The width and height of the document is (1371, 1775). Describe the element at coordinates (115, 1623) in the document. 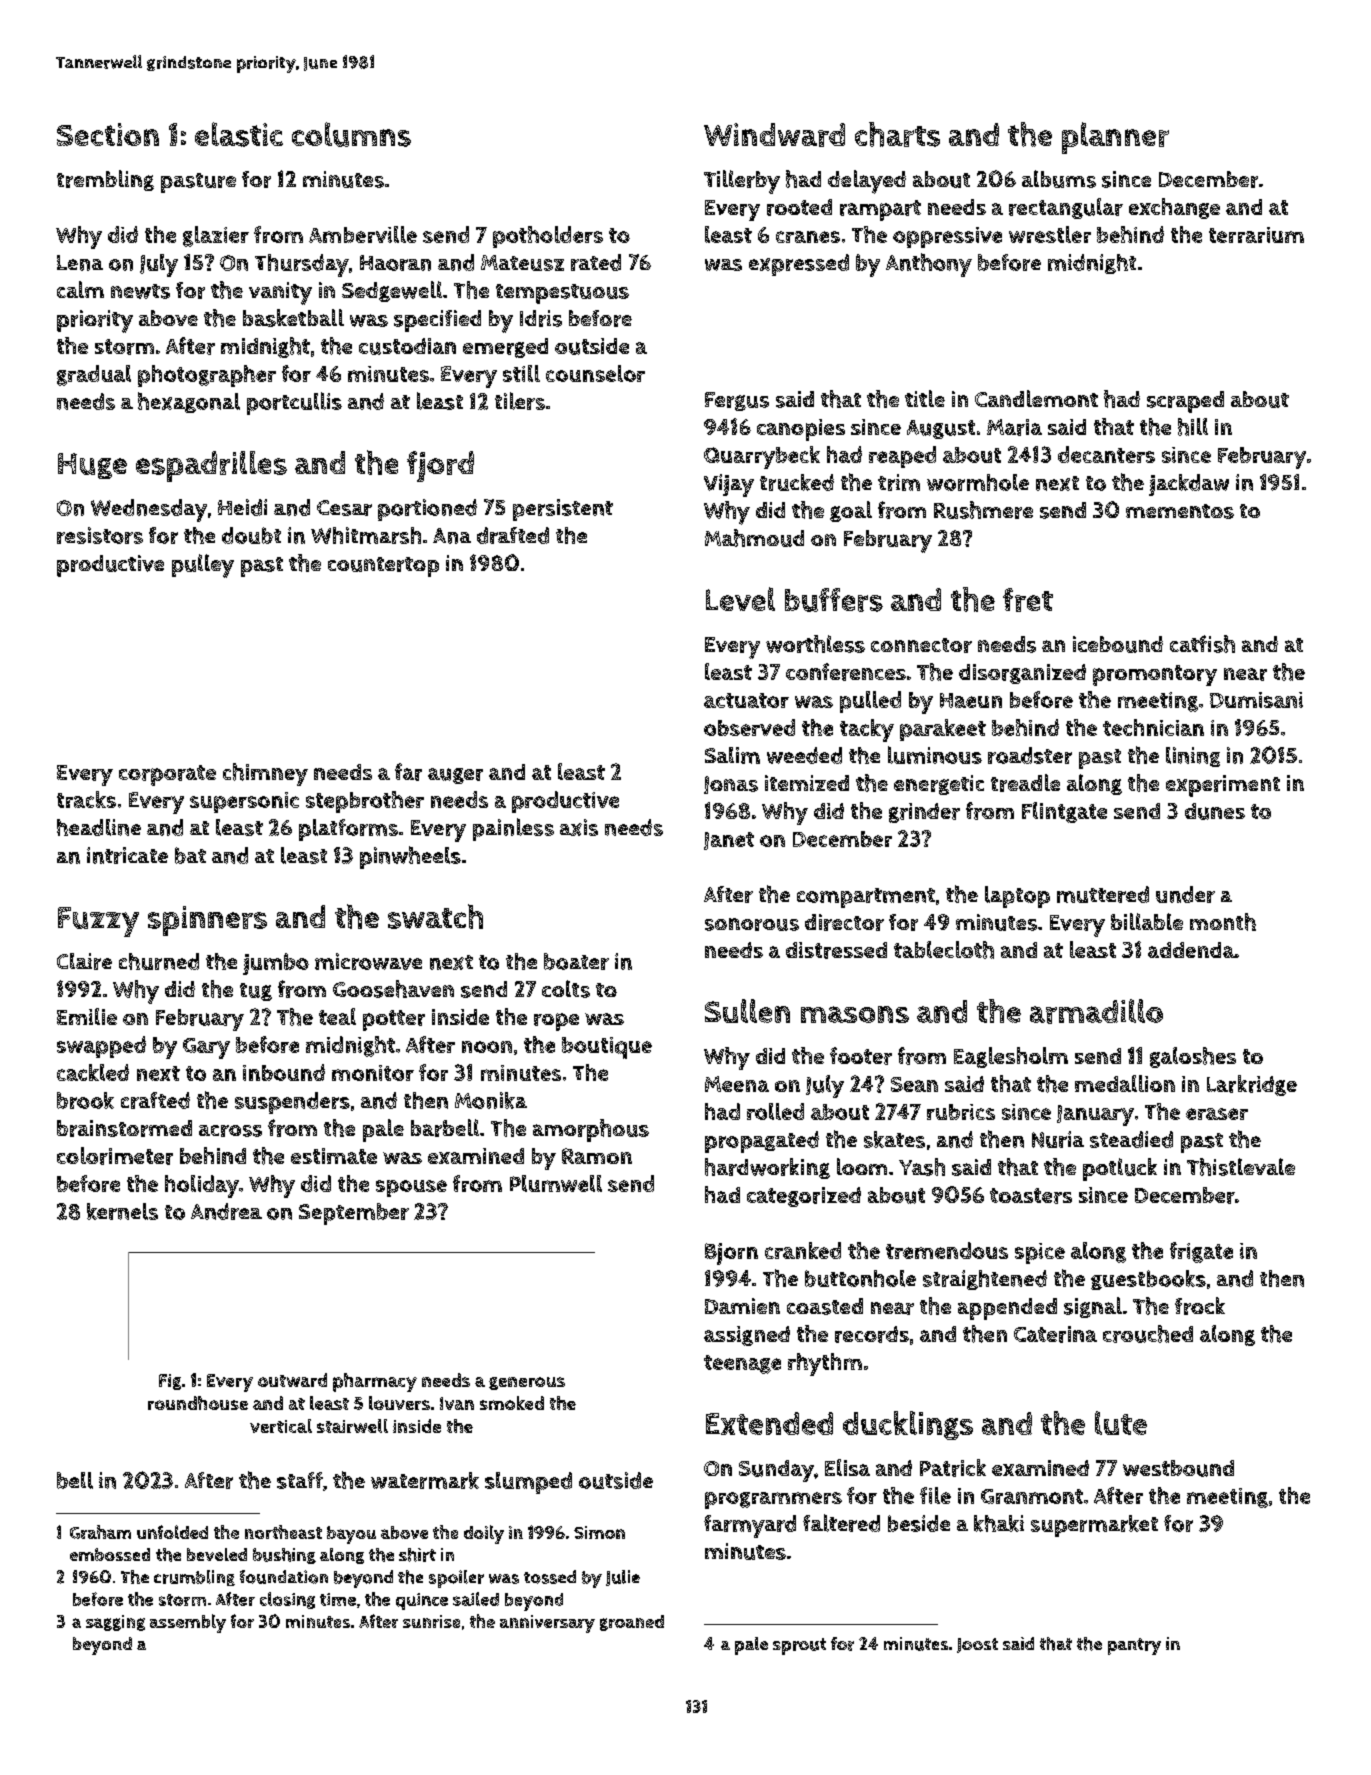

I see `sagging` at that location.
